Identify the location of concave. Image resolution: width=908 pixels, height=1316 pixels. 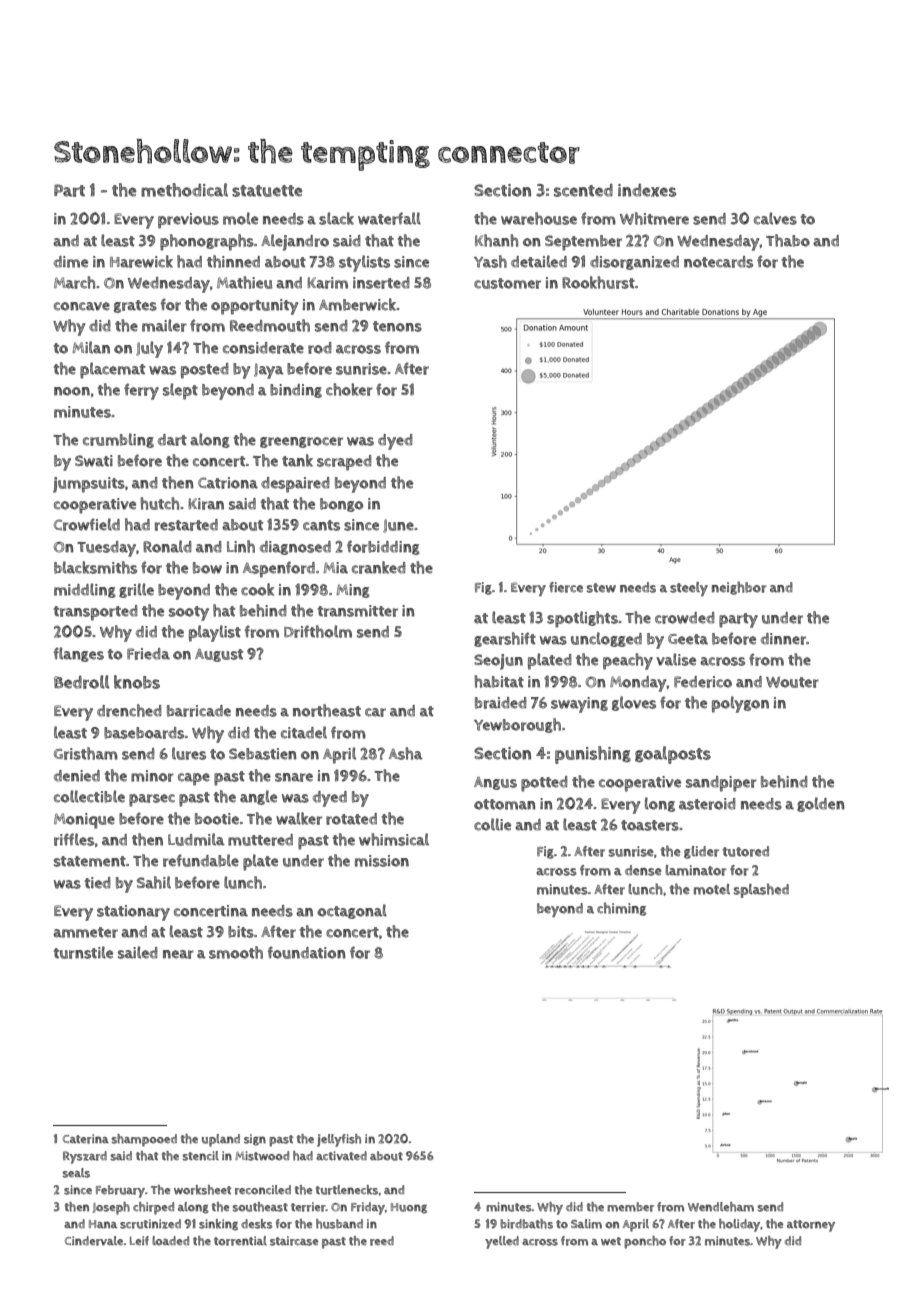
(82, 306).
